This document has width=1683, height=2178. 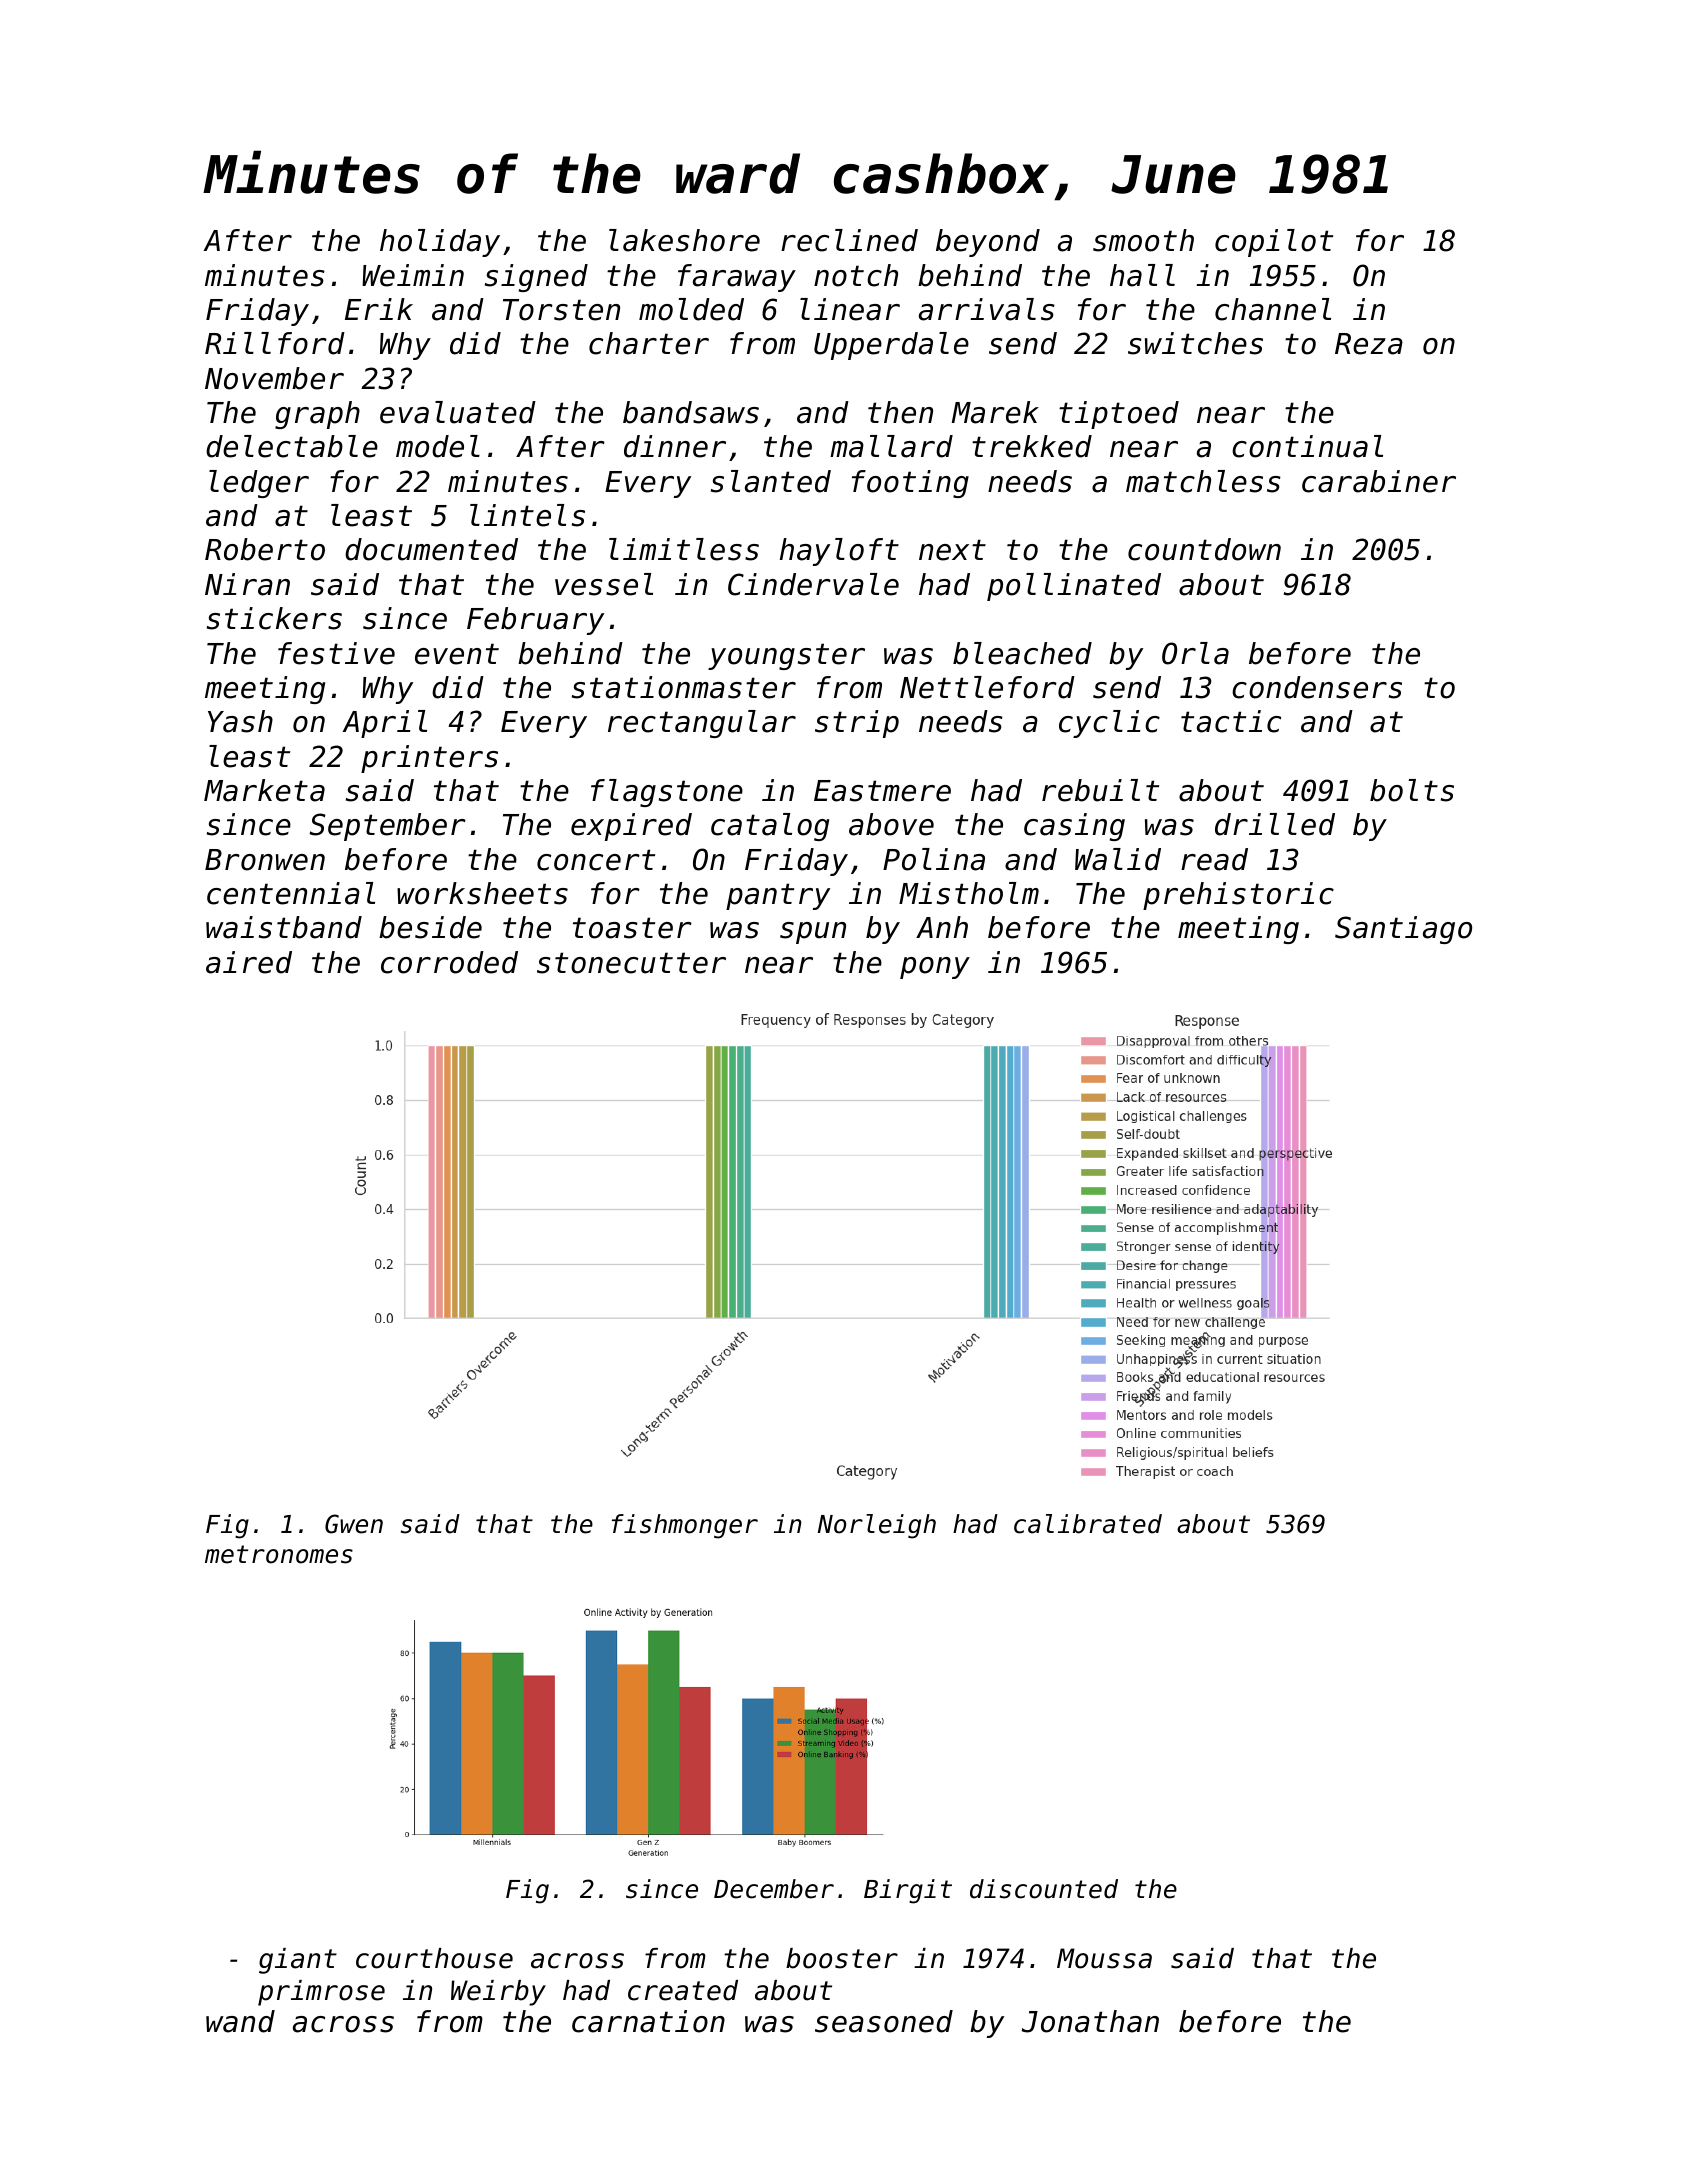 I want to click on wand, so click(x=240, y=2021).
